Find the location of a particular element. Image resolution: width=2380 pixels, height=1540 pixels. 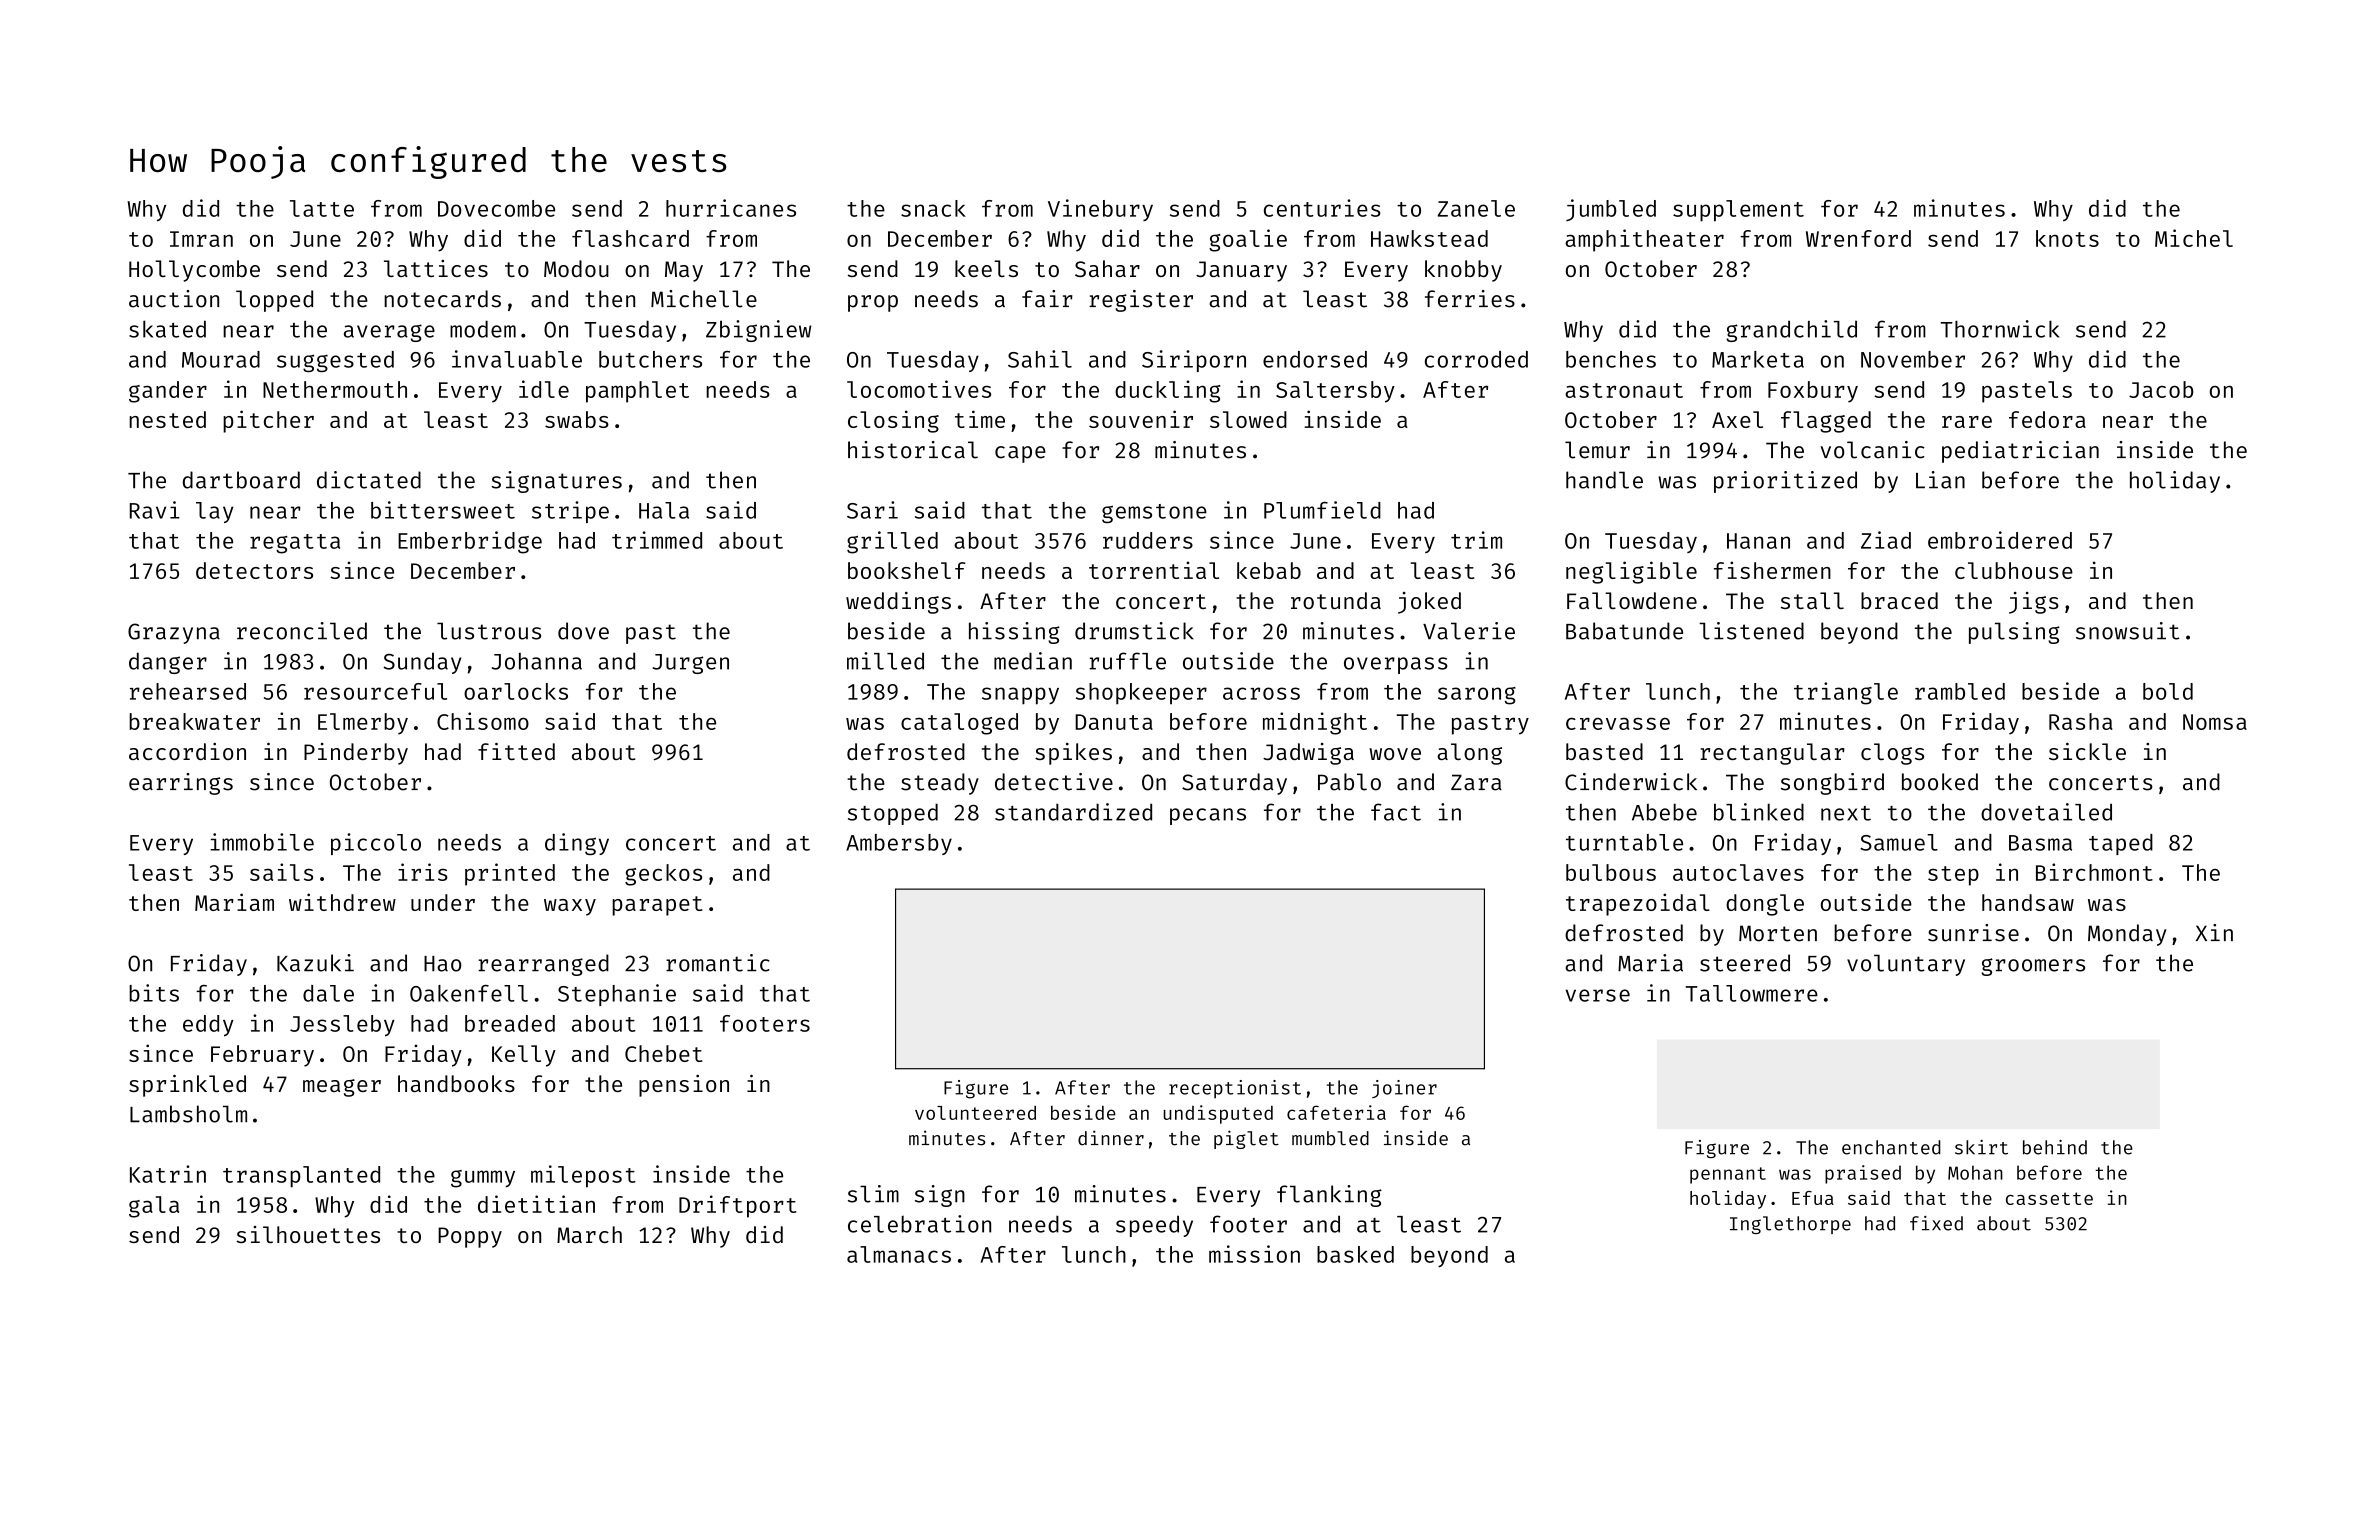

jumbled is located at coordinates (1611, 210).
